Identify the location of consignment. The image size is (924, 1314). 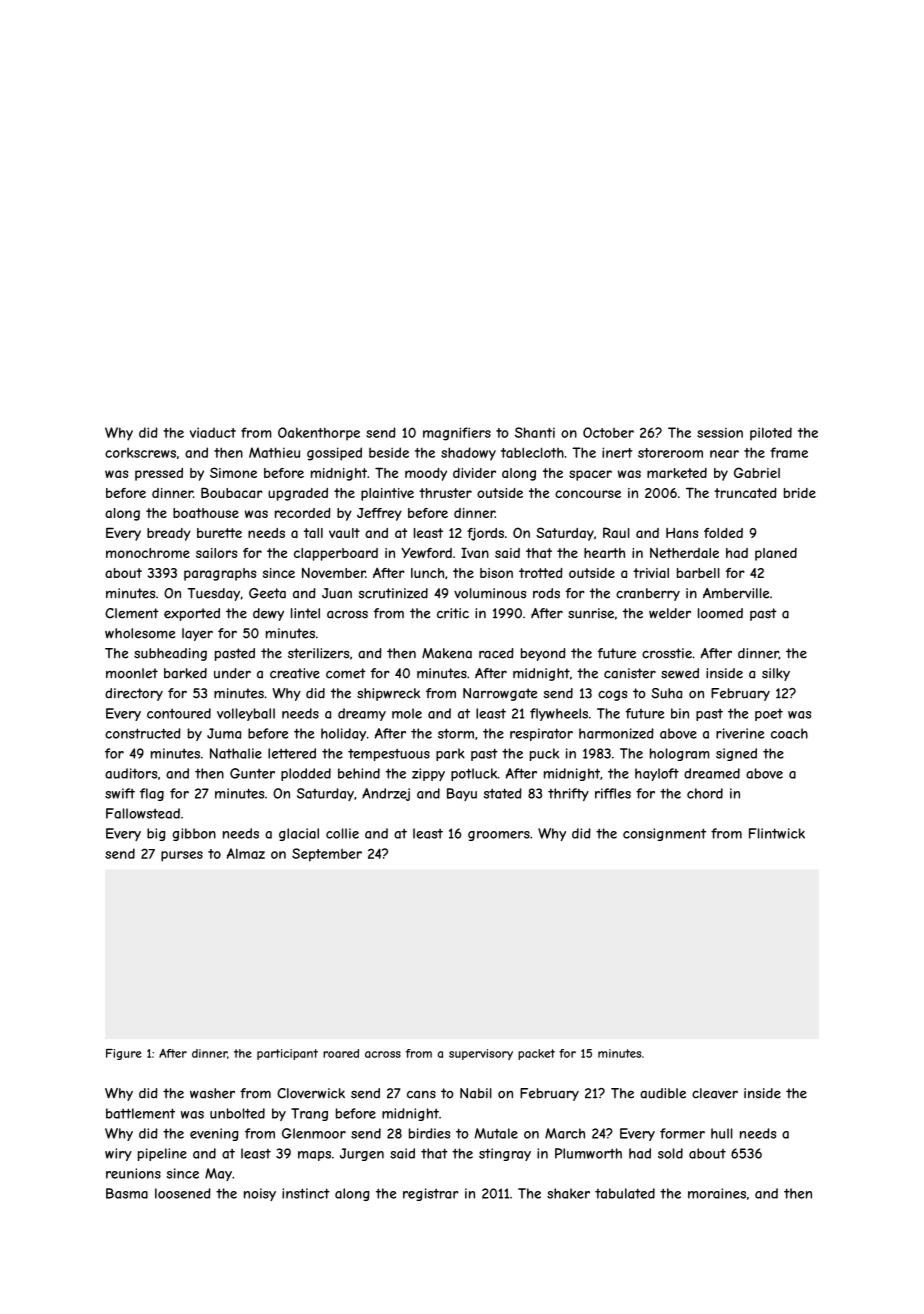
(664, 834).
